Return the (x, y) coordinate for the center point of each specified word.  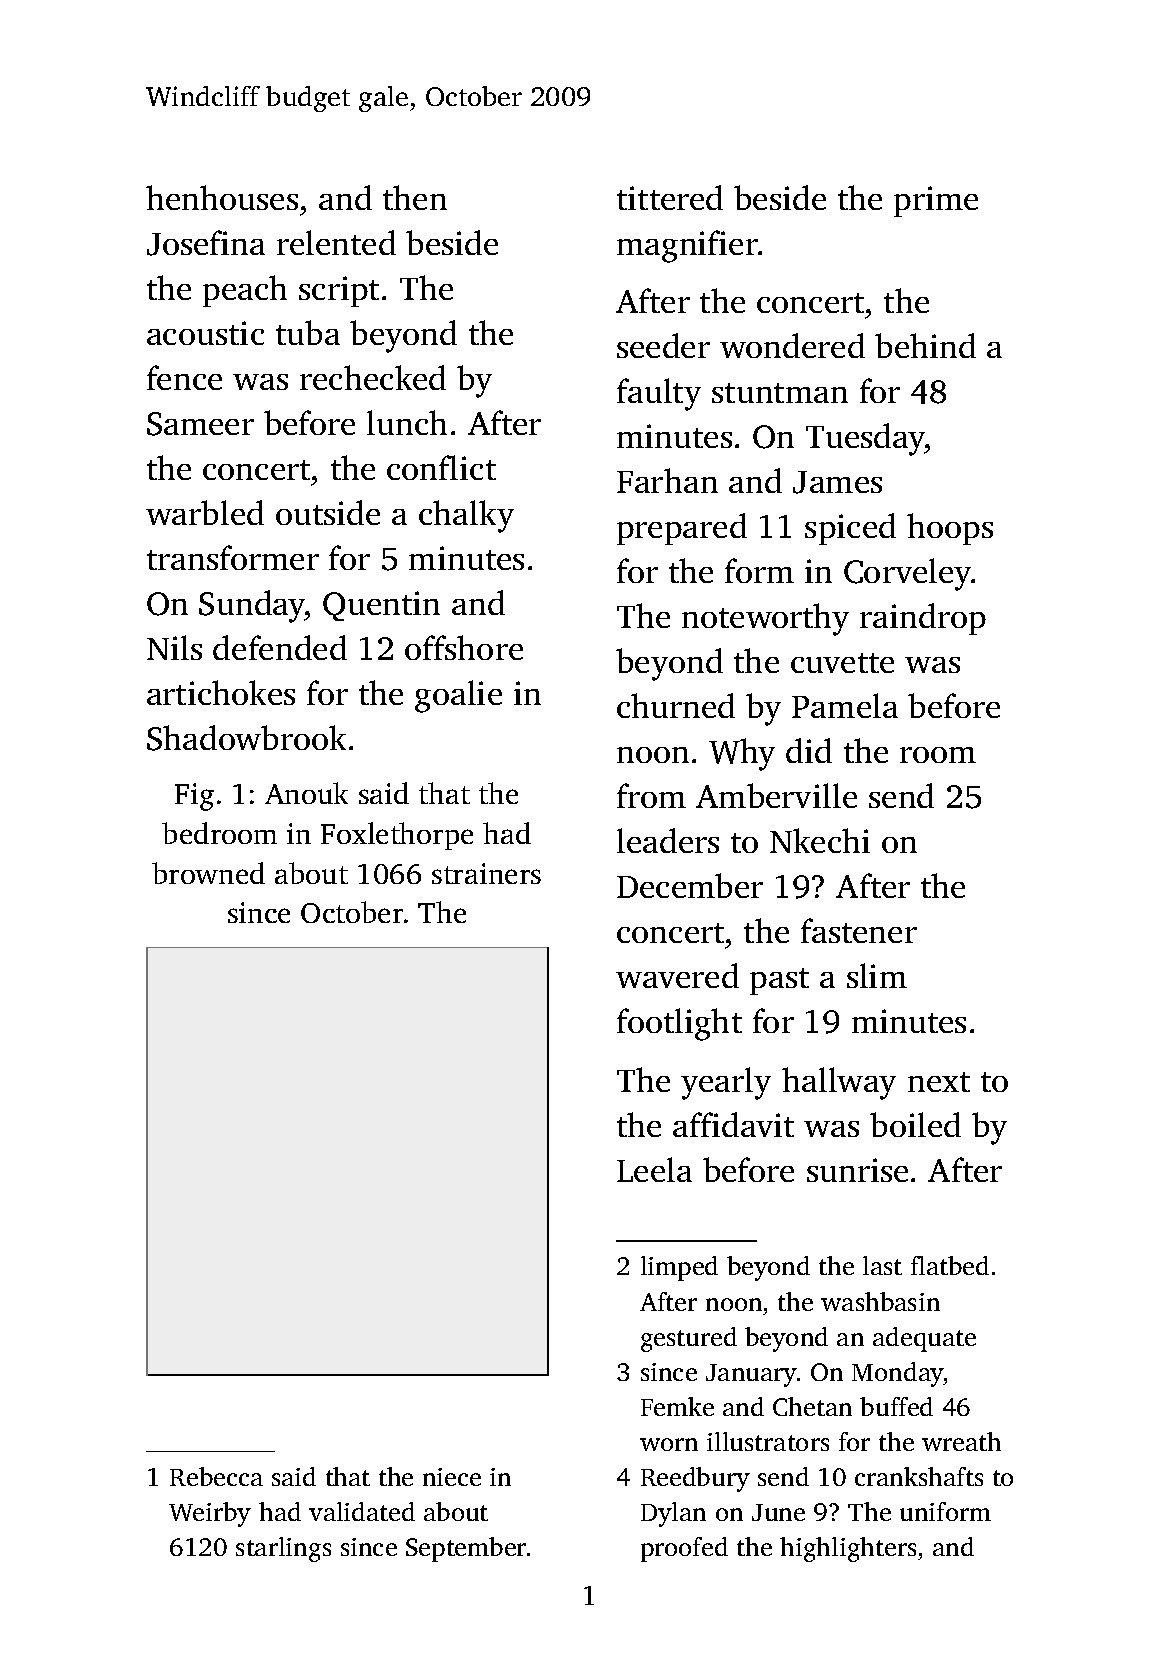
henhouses (222, 197)
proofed (684, 1549)
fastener (859, 930)
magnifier (687, 246)
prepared (682, 529)
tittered (670, 197)
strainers (486, 873)
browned (208, 873)
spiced (850, 529)
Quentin (381, 606)
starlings (283, 1549)
